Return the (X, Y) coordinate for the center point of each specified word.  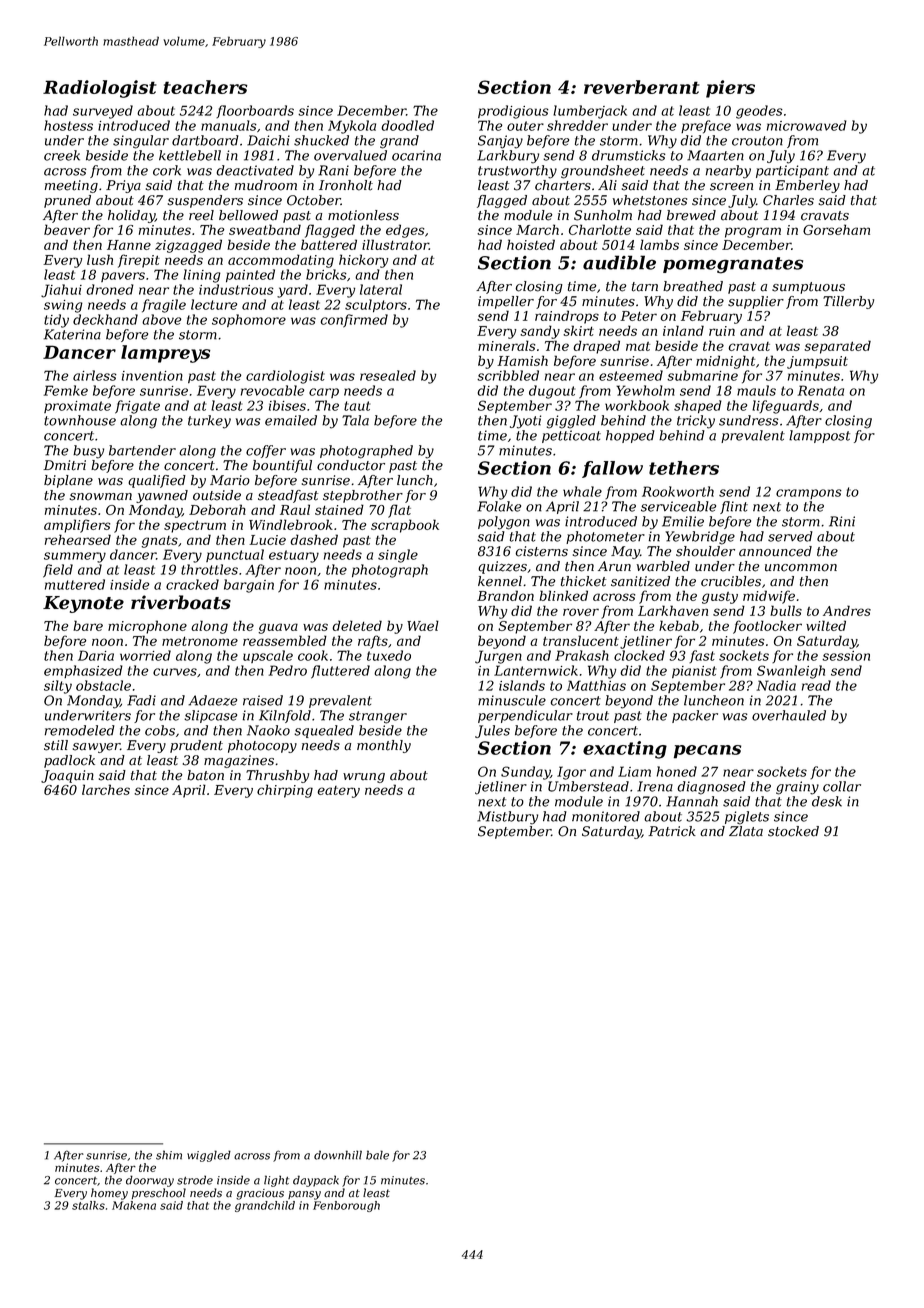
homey (109, 1194)
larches (106, 789)
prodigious (513, 112)
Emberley (807, 186)
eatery (338, 792)
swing (63, 306)
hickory (363, 261)
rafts (373, 642)
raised (263, 700)
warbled (663, 566)
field (58, 571)
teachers (205, 87)
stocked (793, 831)
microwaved (807, 125)
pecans (707, 752)
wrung (364, 778)
